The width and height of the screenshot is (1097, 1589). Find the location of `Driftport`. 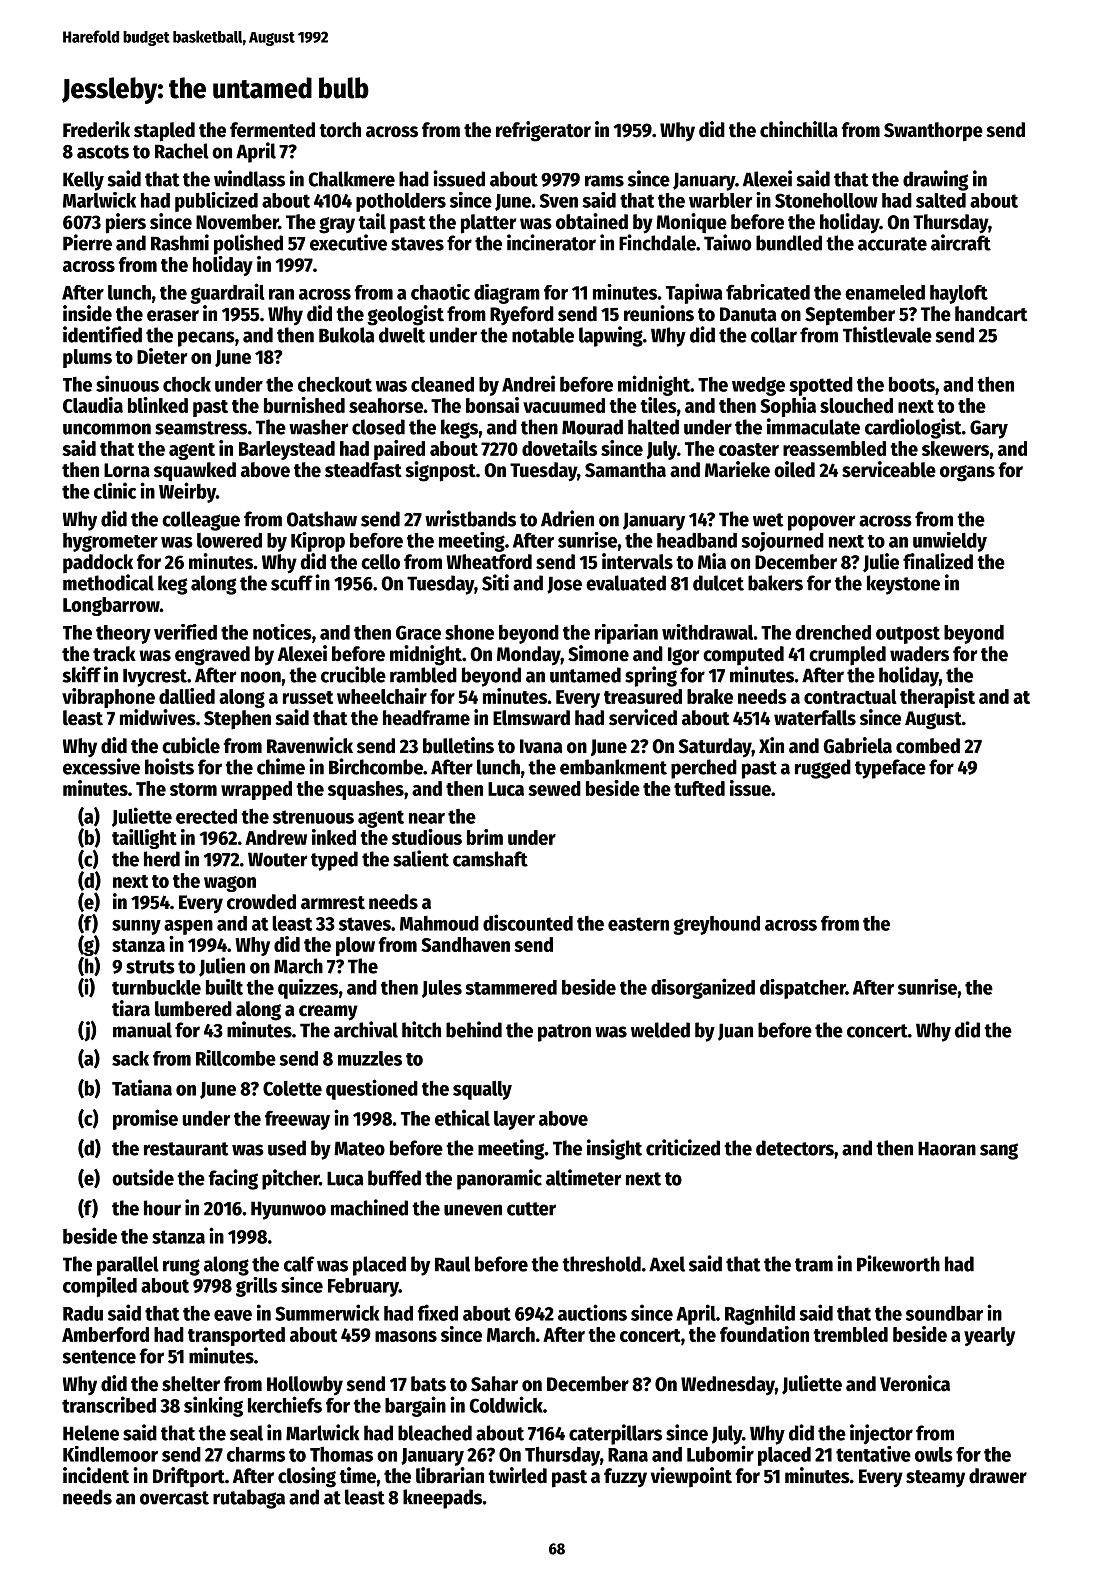

Driftport is located at coordinates (189, 1477).
